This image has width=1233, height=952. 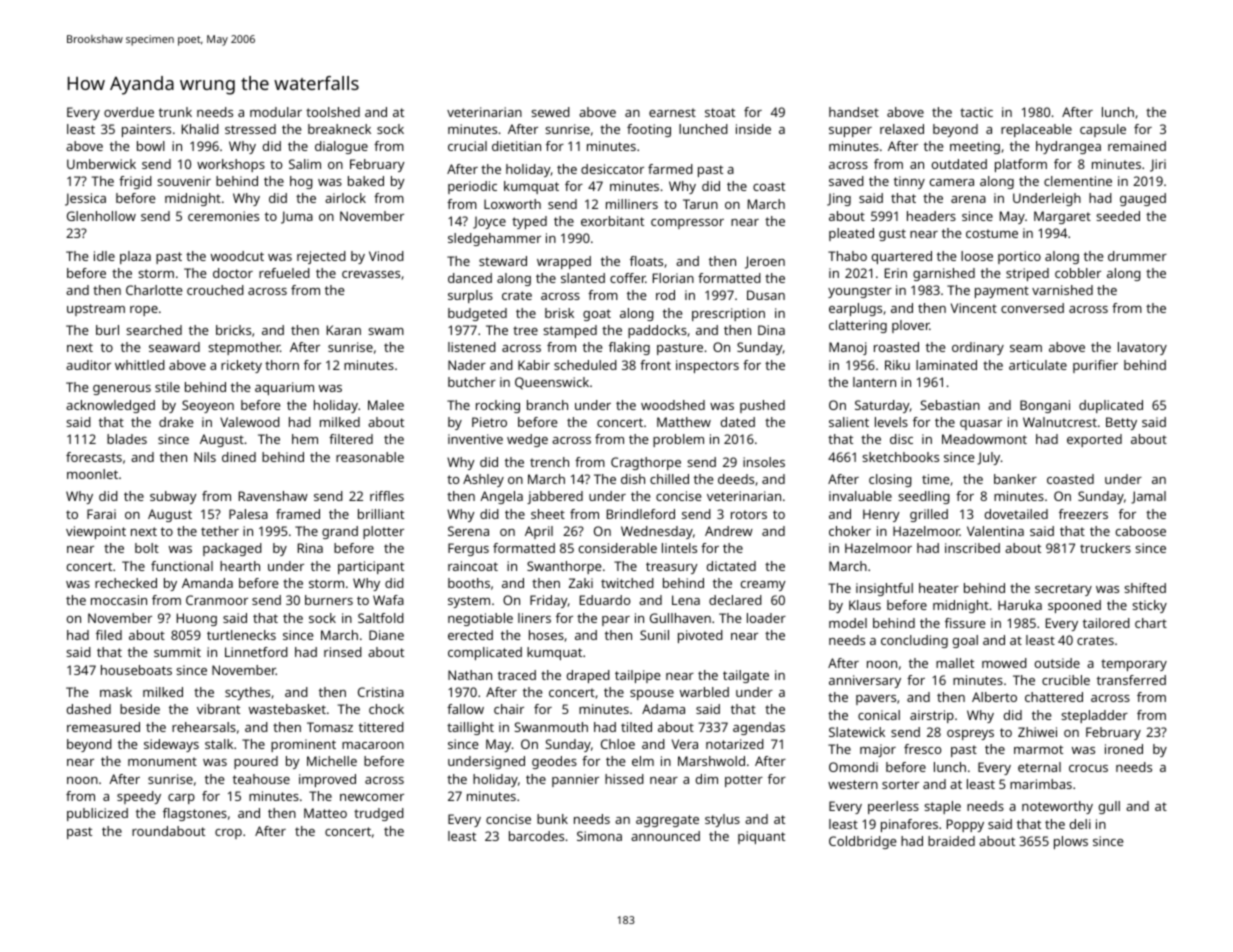 What do you see at coordinates (228, 834) in the image?
I see `crop` at bounding box center [228, 834].
